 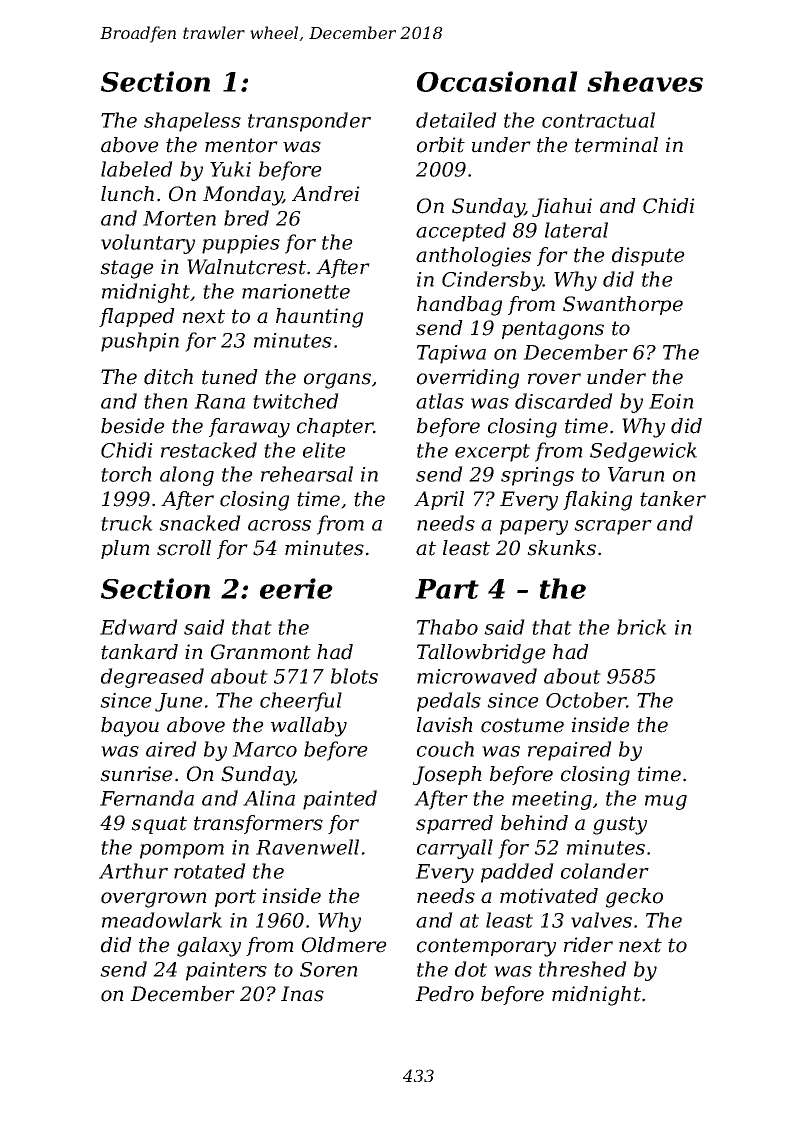 I want to click on Rana, so click(x=219, y=401).
